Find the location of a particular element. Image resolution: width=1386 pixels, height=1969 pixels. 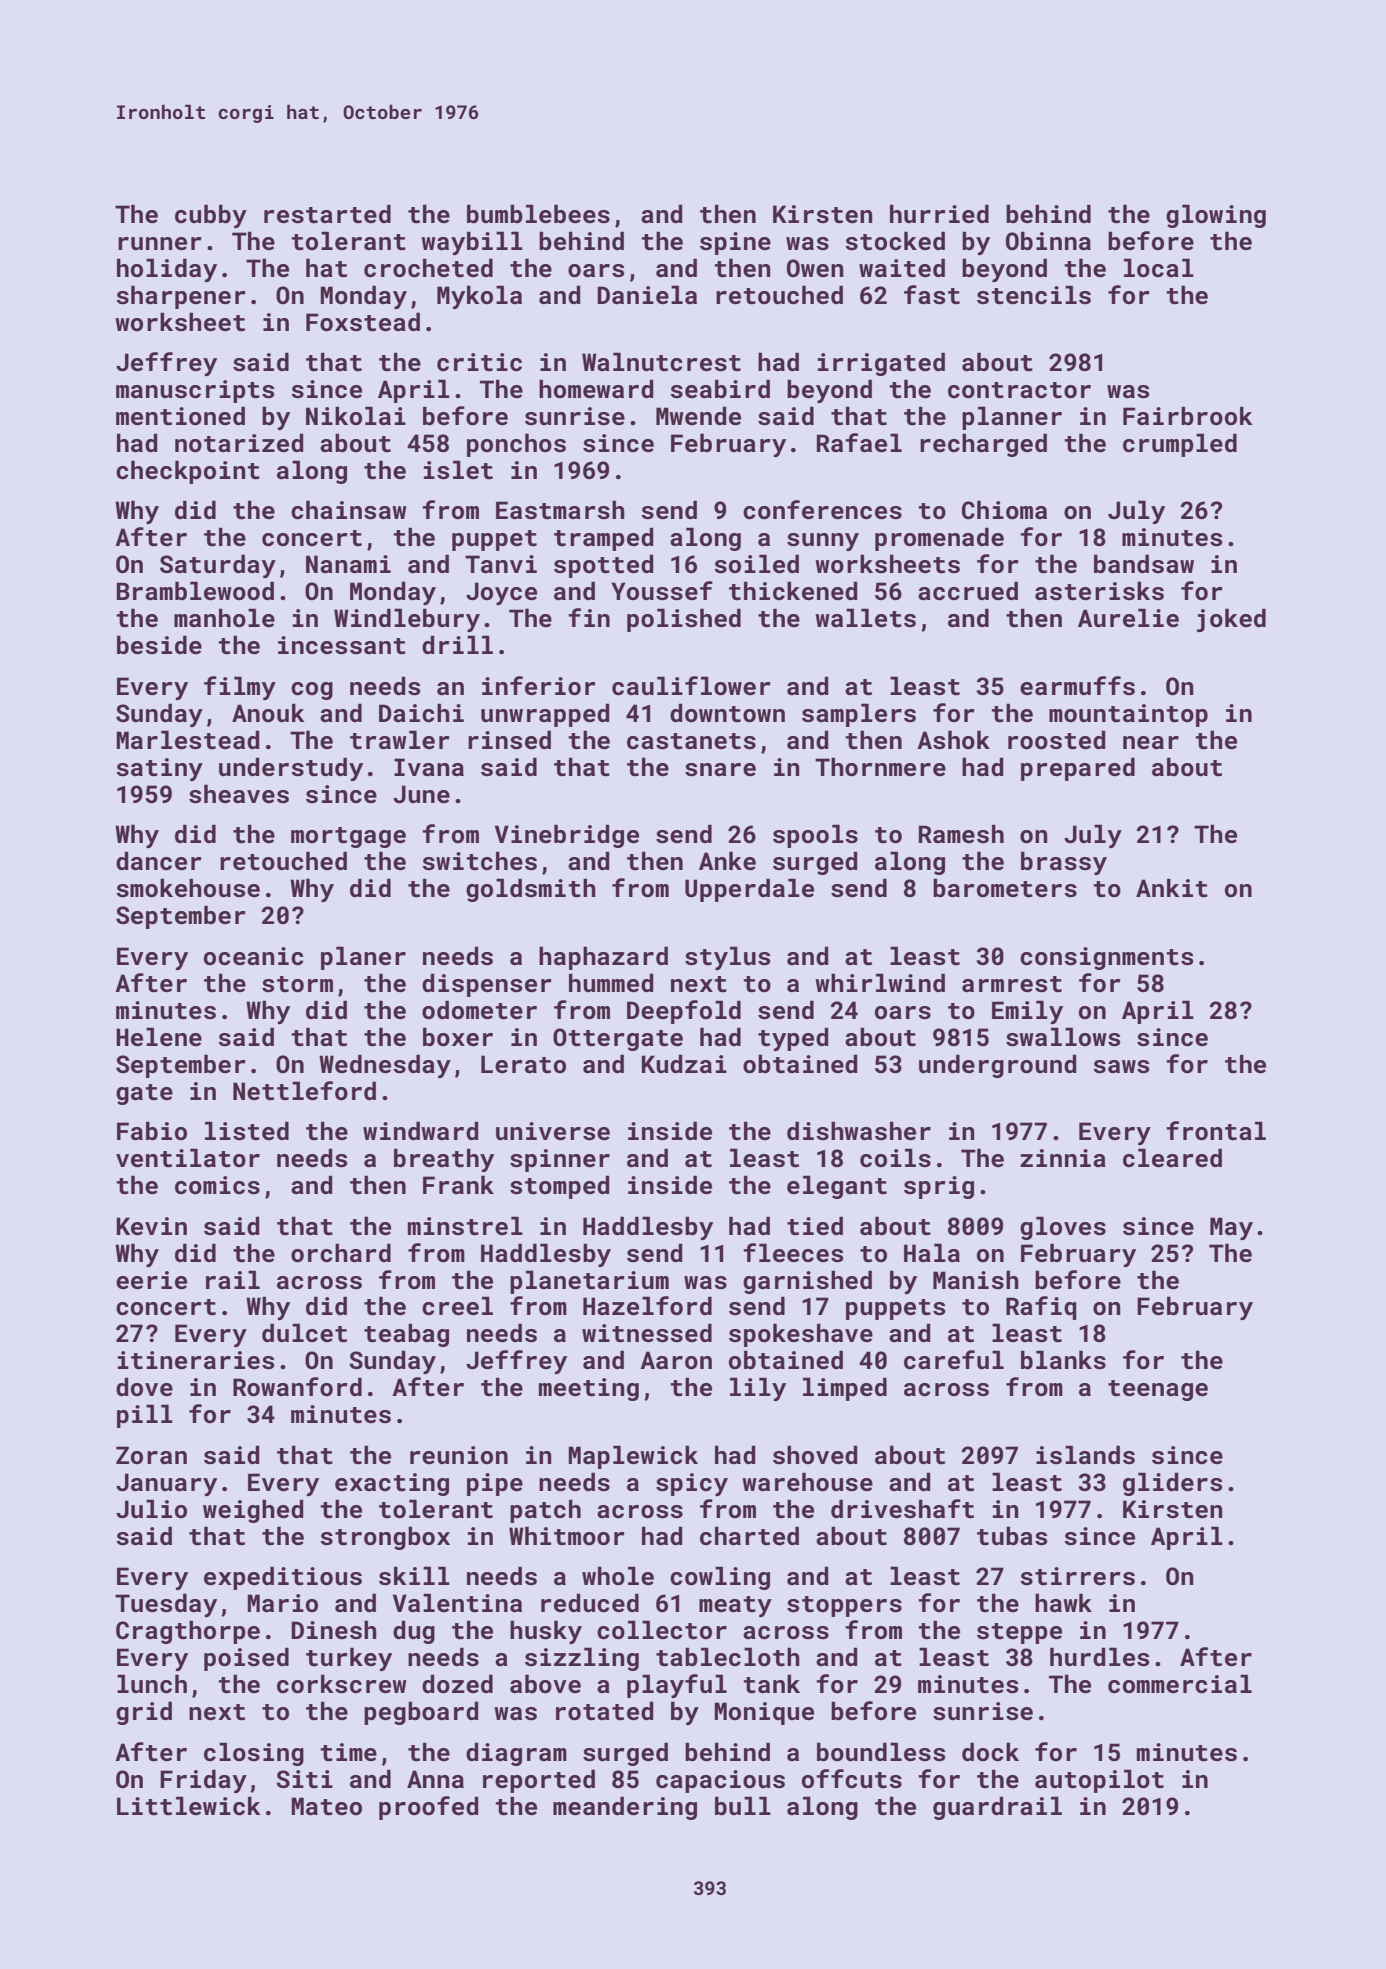

Mateo is located at coordinates (326, 1806).
